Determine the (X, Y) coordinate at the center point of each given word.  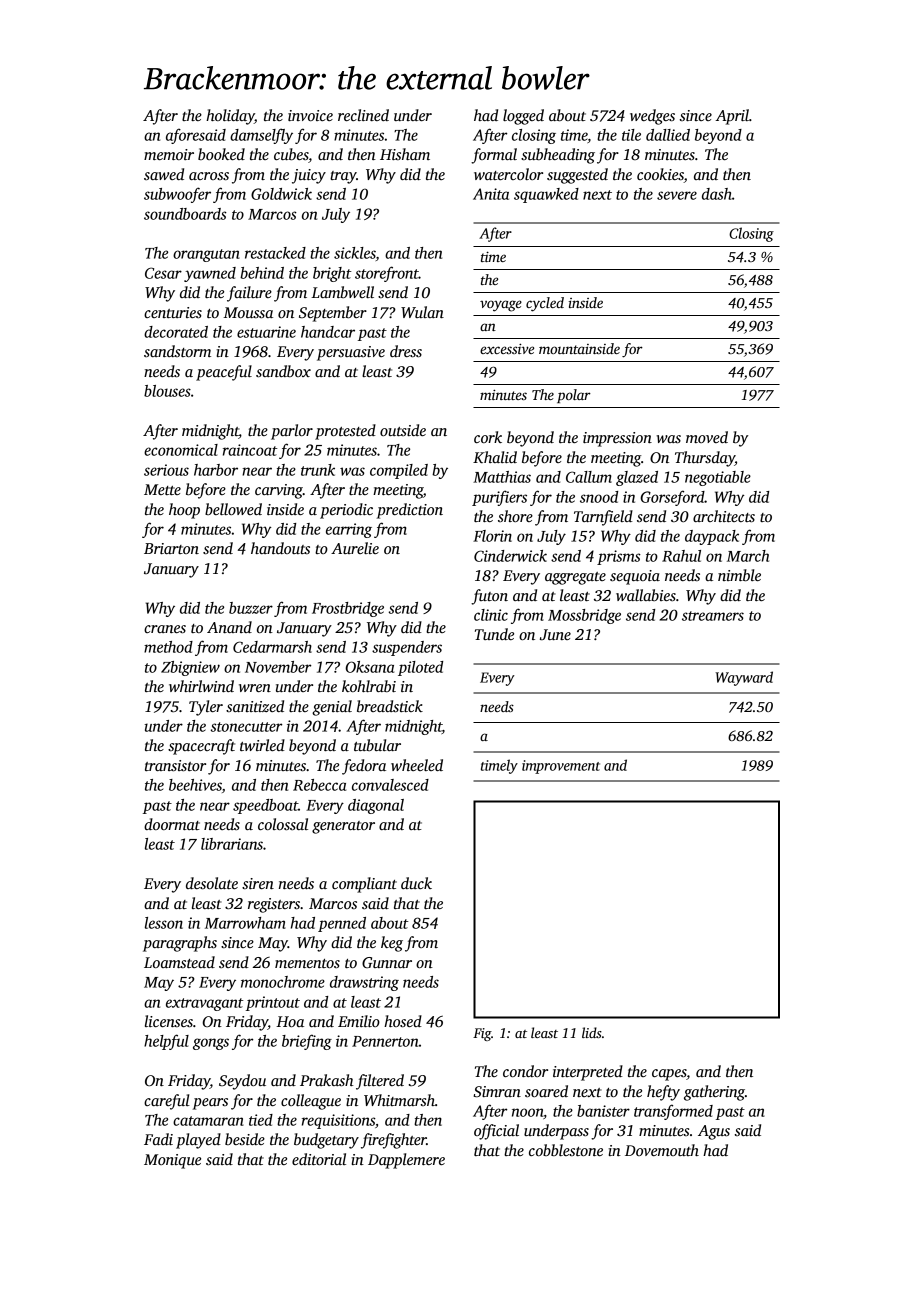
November (278, 667)
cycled (545, 304)
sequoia (635, 577)
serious (166, 470)
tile (631, 135)
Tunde (494, 634)
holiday (230, 117)
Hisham (405, 154)
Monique (172, 1161)
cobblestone (566, 1150)
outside (403, 430)
